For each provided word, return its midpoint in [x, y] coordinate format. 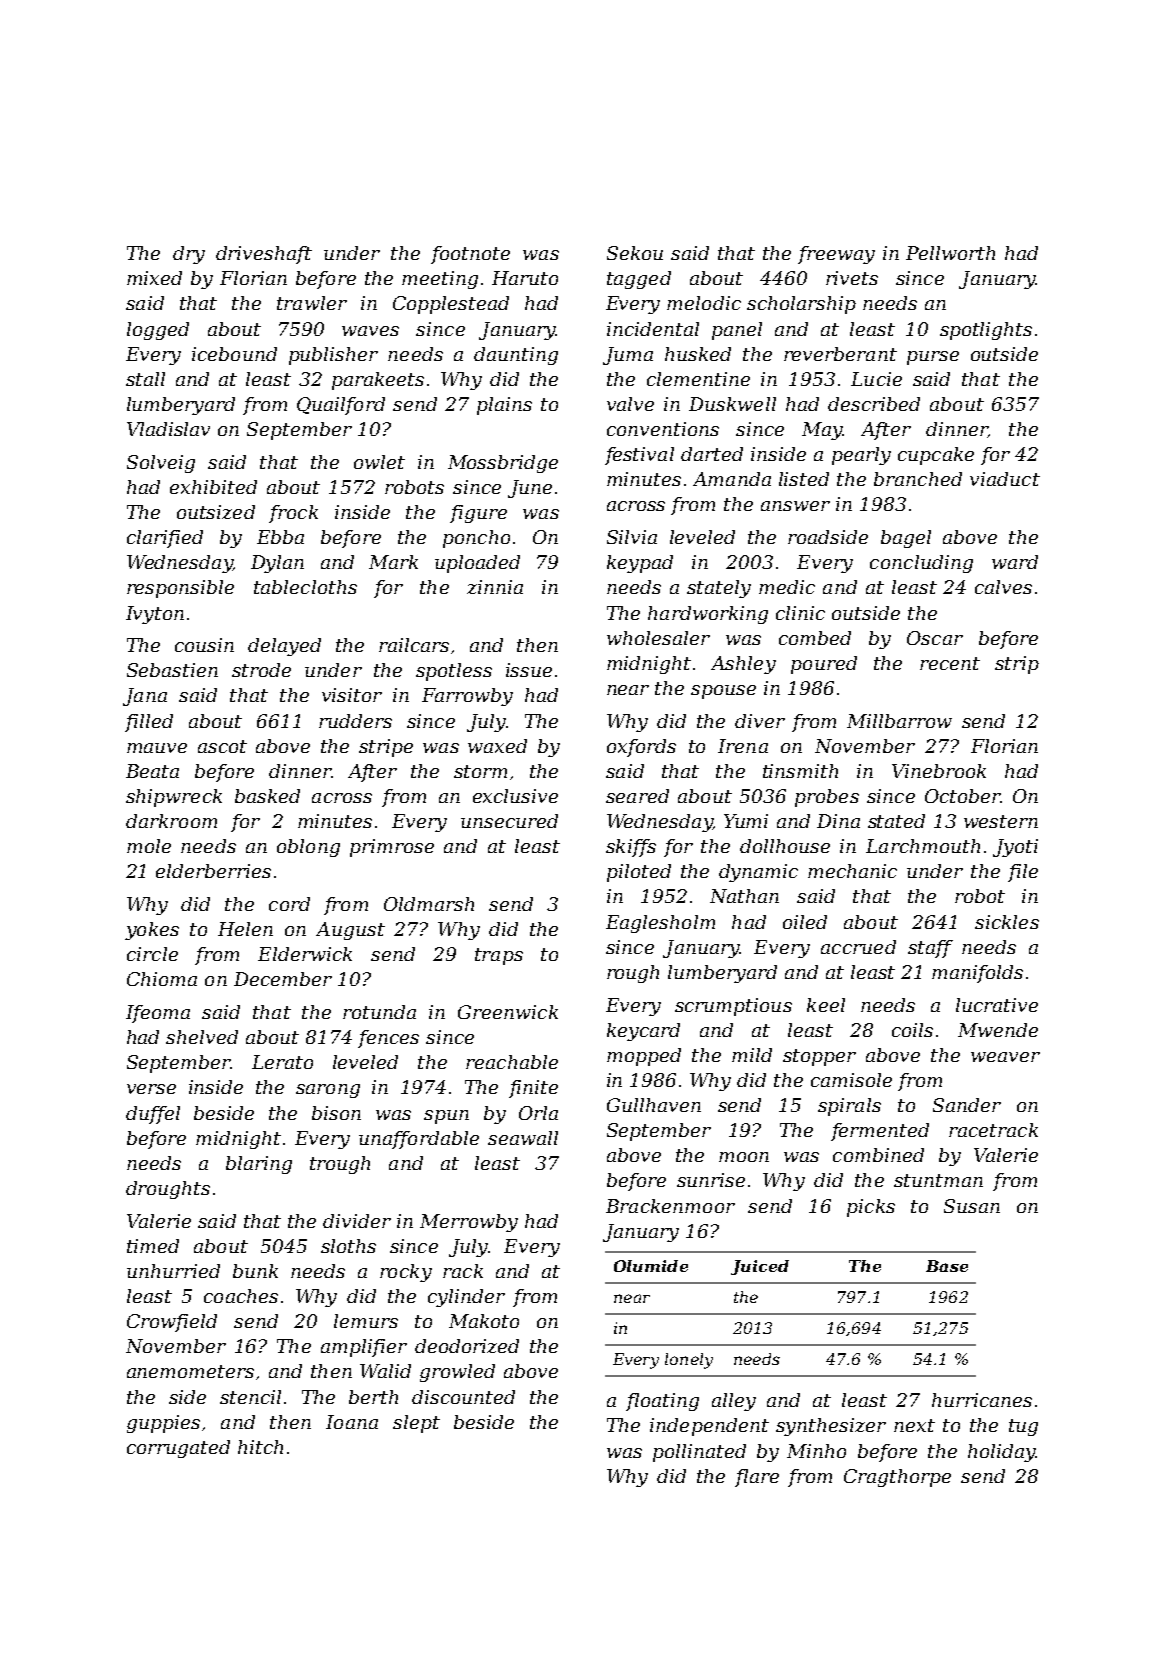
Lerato [282, 1062]
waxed [497, 746]
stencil [250, 1397]
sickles [1007, 922]
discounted [463, 1397]
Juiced [760, 1267]
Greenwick [508, 1012]
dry [189, 255]
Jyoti [1015, 848]
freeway [836, 255]
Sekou [635, 253]
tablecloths [305, 587]
